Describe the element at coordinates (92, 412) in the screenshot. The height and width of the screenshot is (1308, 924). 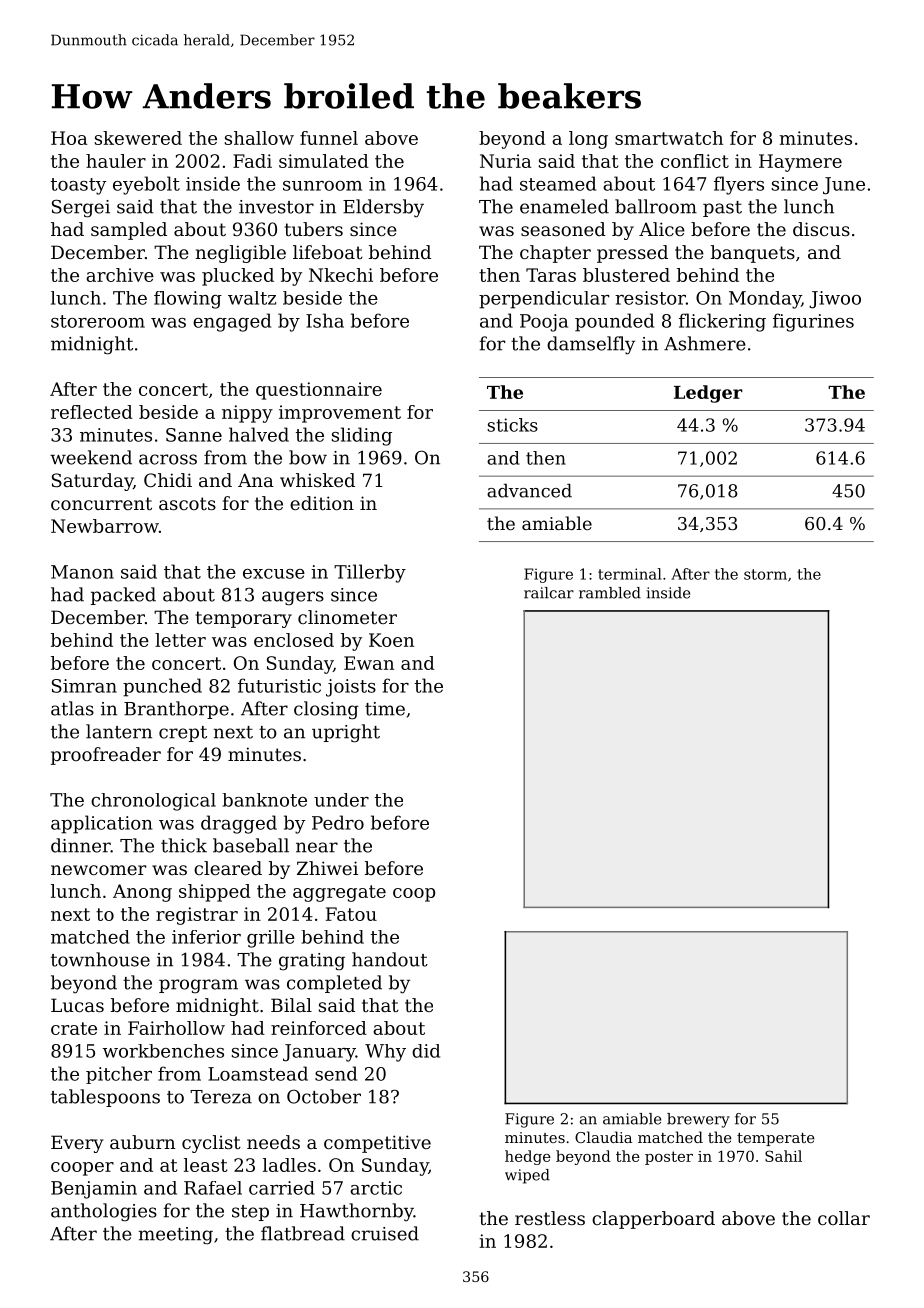
I see `reflected` at that location.
